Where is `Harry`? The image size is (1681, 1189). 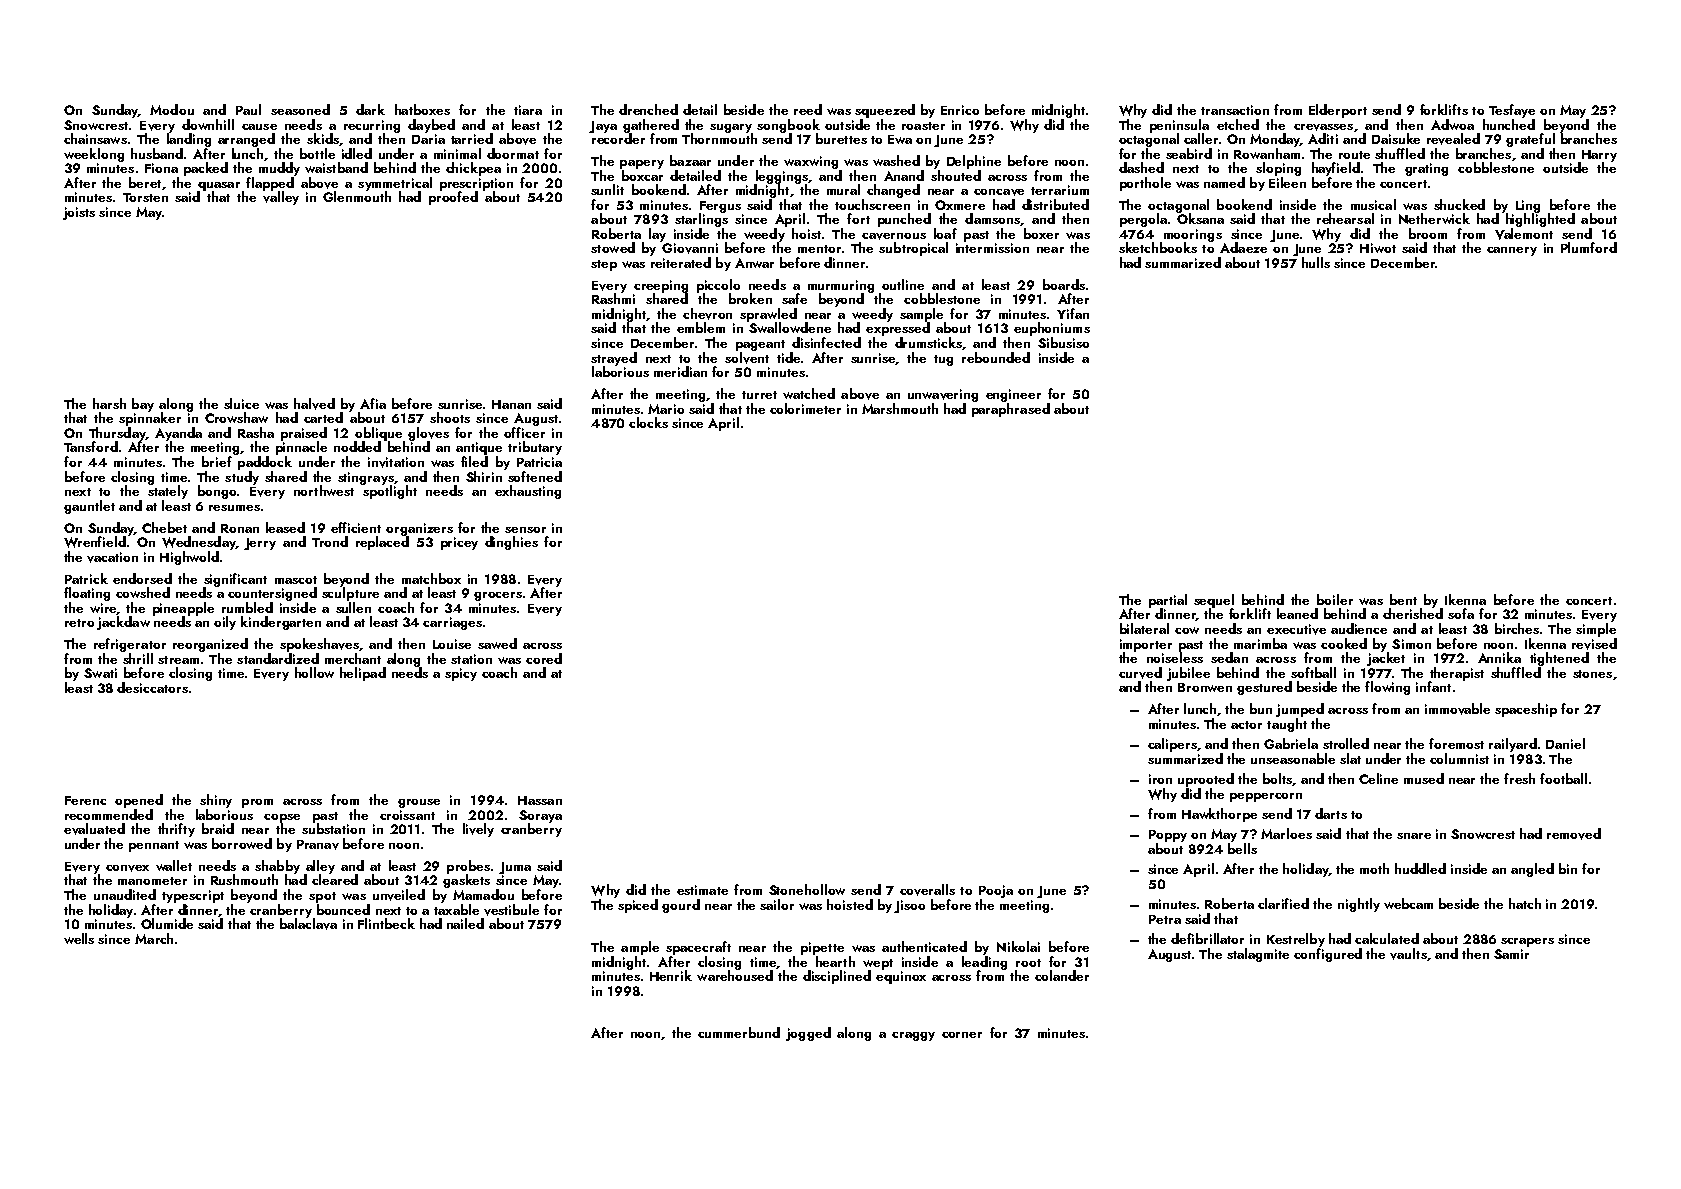 Harry is located at coordinates (1599, 156).
